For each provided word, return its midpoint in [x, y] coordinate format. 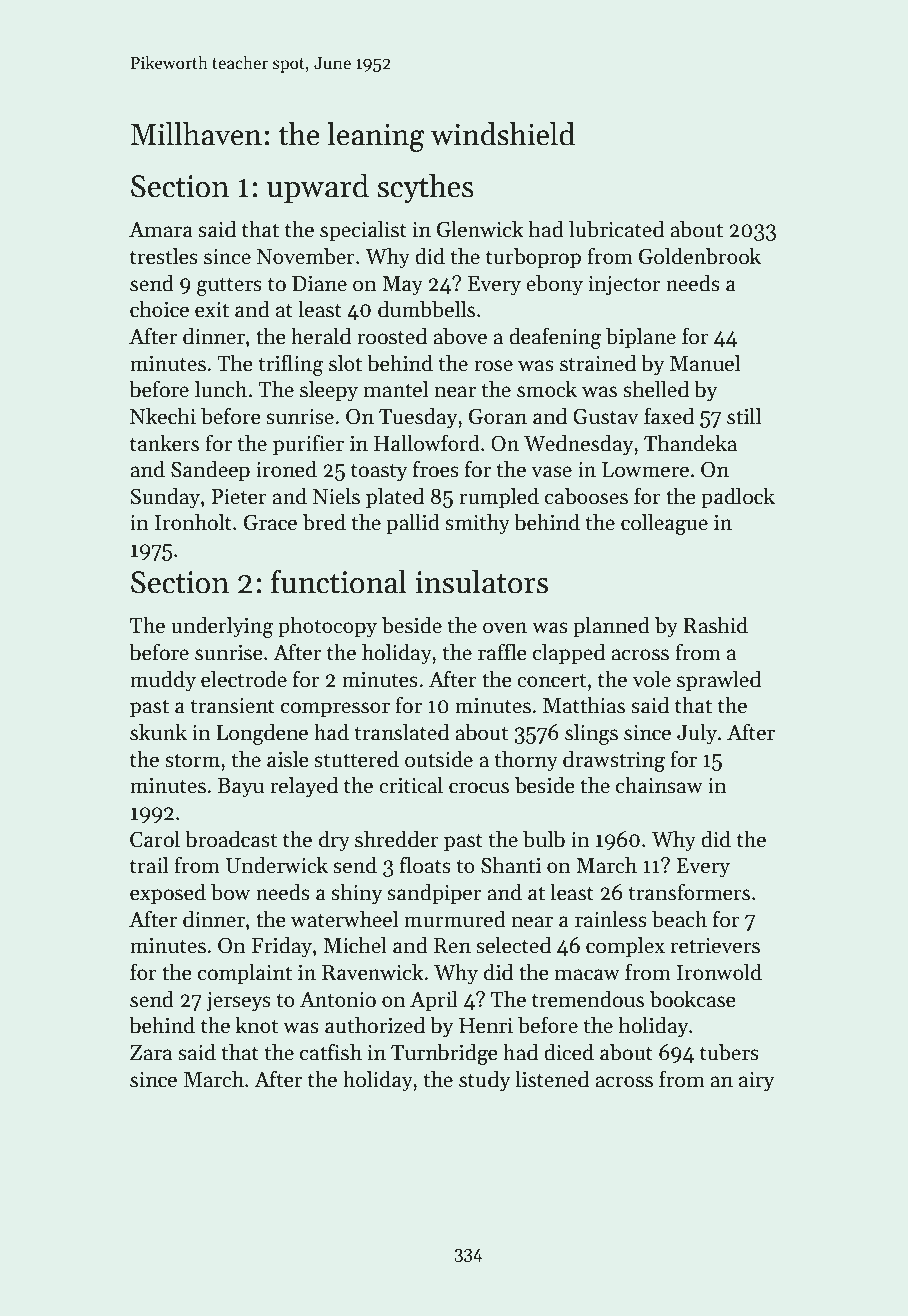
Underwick [277, 865]
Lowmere [645, 470]
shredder [397, 839]
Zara [151, 1053]
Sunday [165, 498]
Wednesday [578, 445]
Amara [161, 230]
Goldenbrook [700, 256]
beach [679, 919]
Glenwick [480, 229]
